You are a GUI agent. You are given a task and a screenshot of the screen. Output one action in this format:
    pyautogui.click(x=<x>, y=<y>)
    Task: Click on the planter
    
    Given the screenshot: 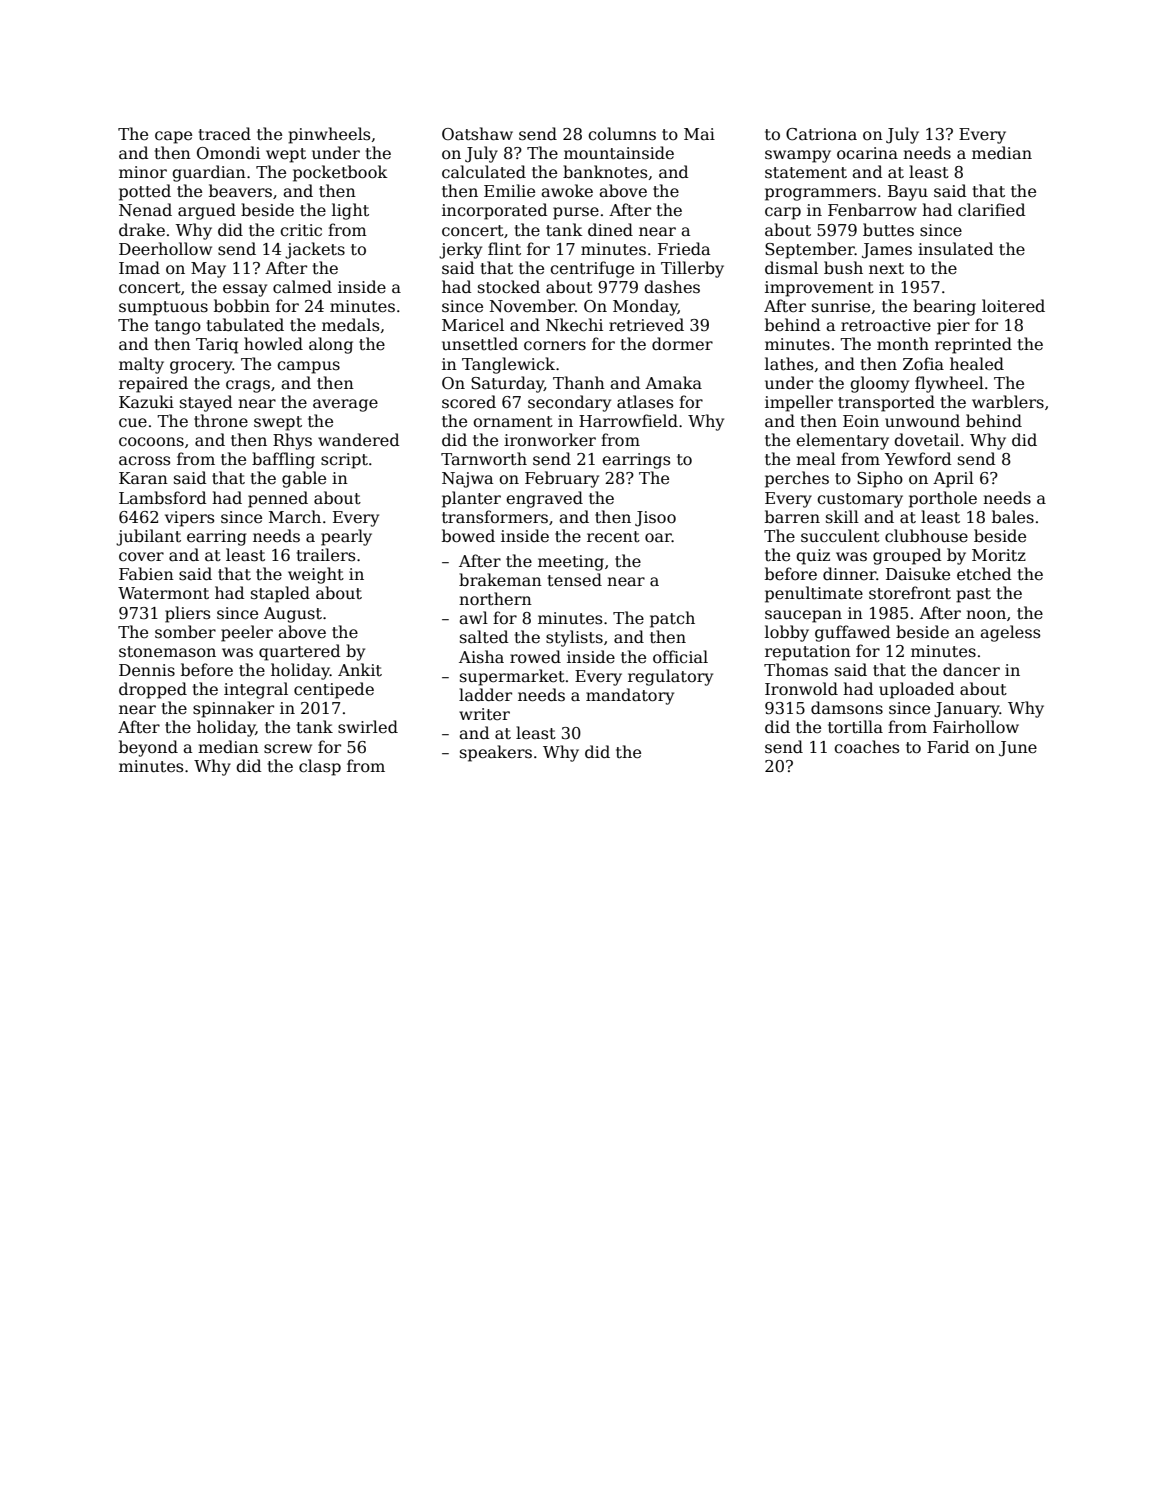 What is the action you would take?
    pyautogui.click(x=471, y=499)
